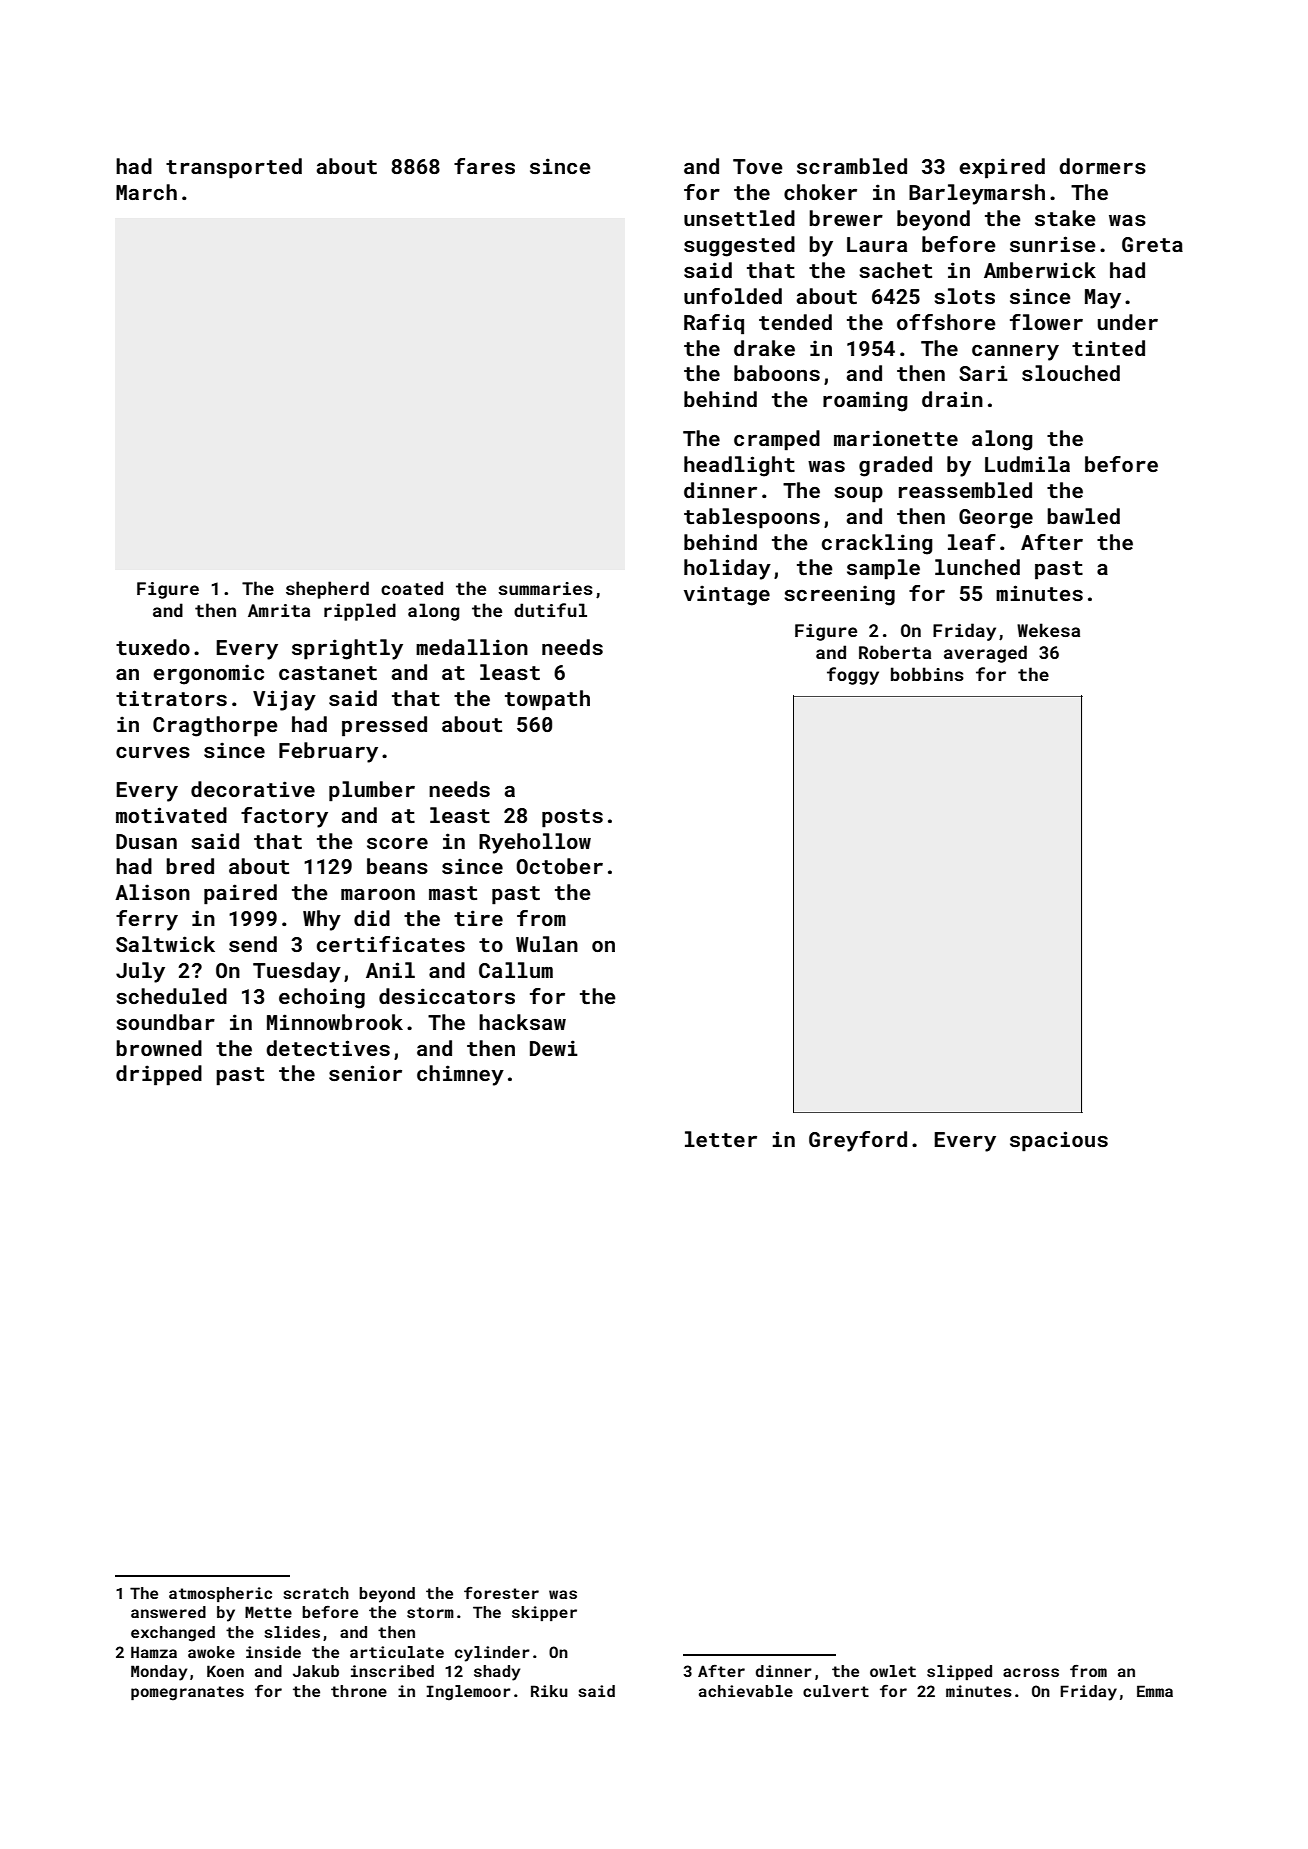 The width and height of the image is (1308, 1849). What do you see at coordinates (187, 1693) in the image?
I see `pomegranates` at bounding box center [187, 1693].
